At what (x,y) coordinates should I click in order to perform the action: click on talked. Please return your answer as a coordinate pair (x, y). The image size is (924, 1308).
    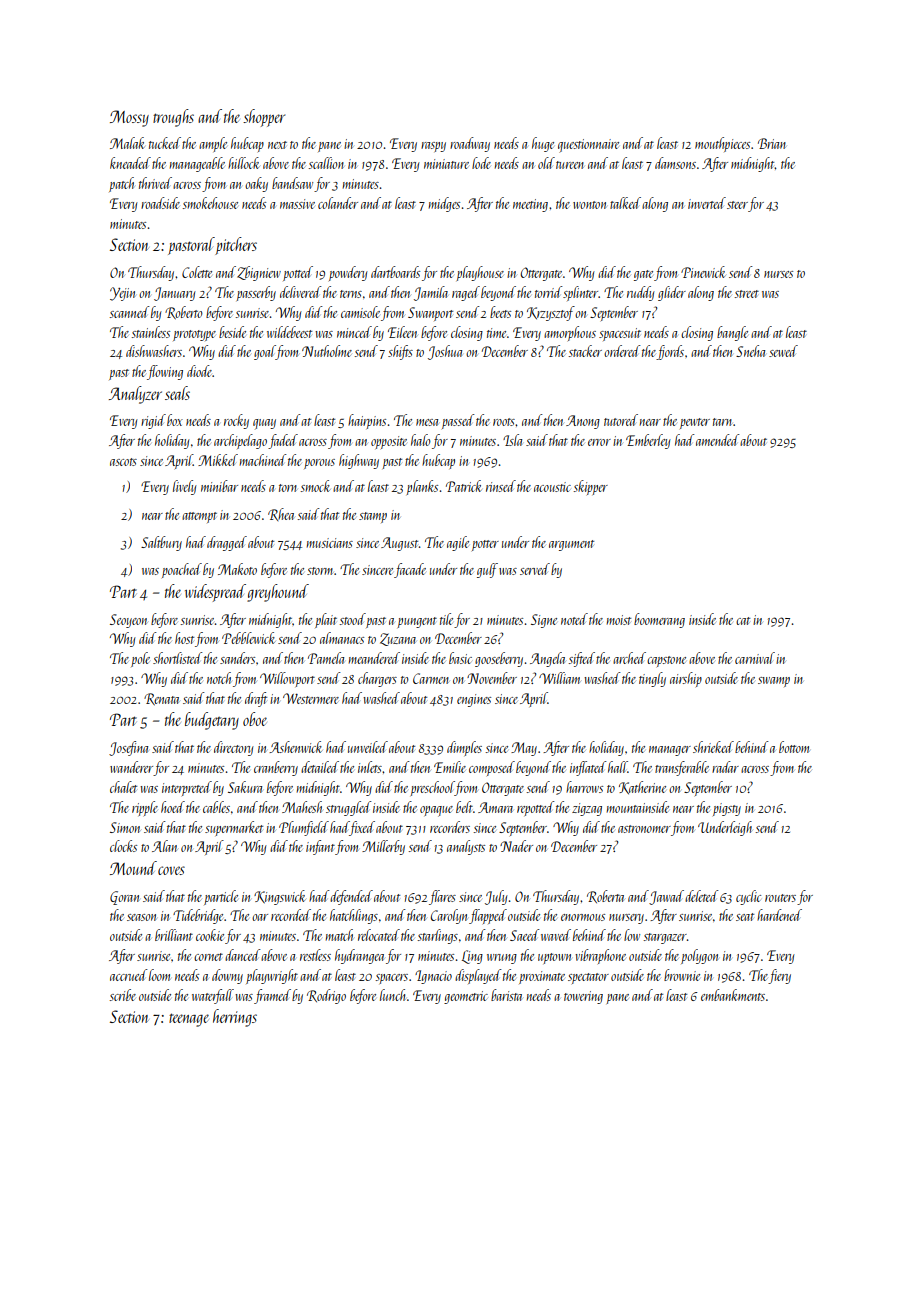
    Looking at the image, I should click on (625, 203).
